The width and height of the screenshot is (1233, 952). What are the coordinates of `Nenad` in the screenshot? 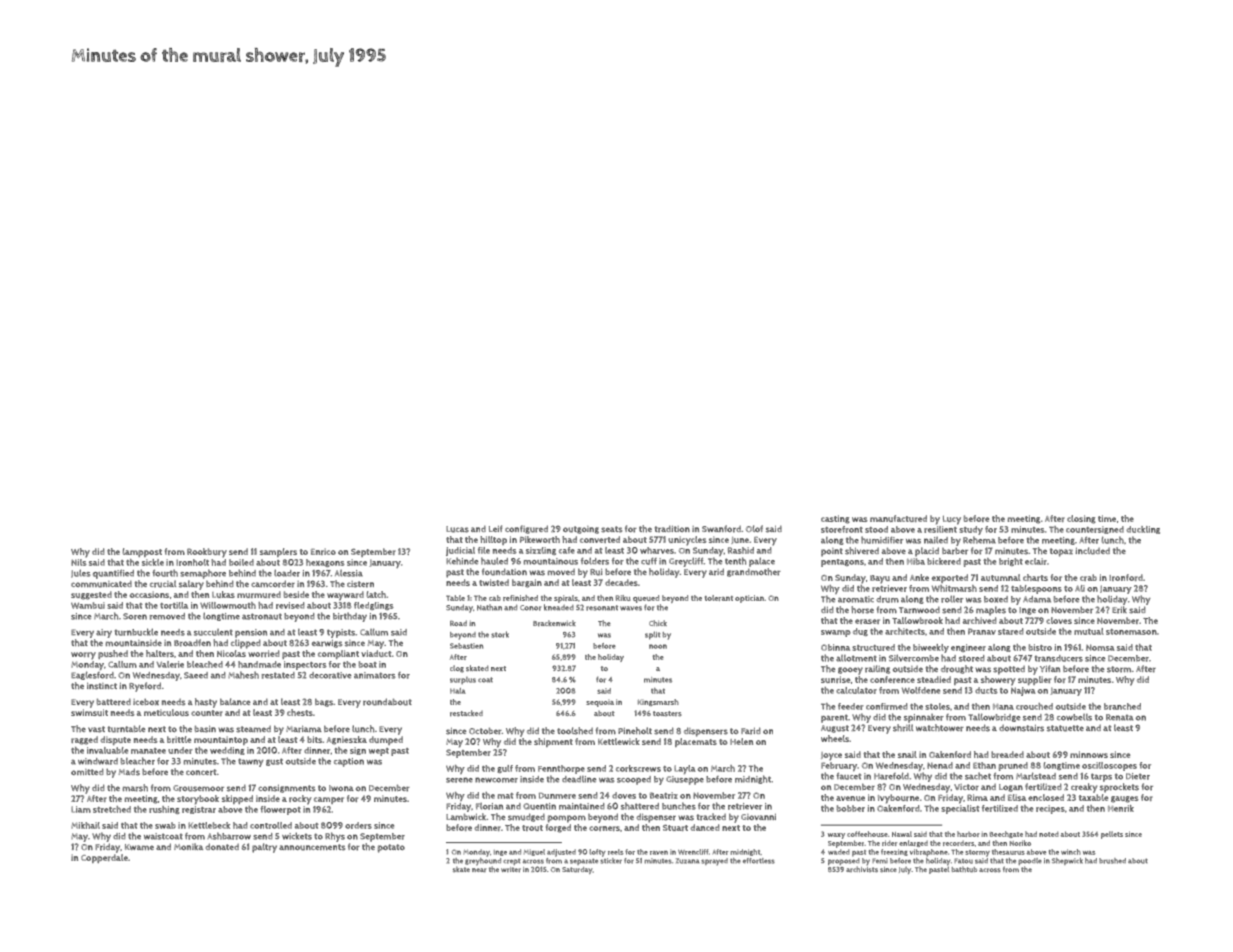 It's located at (940, 765).
